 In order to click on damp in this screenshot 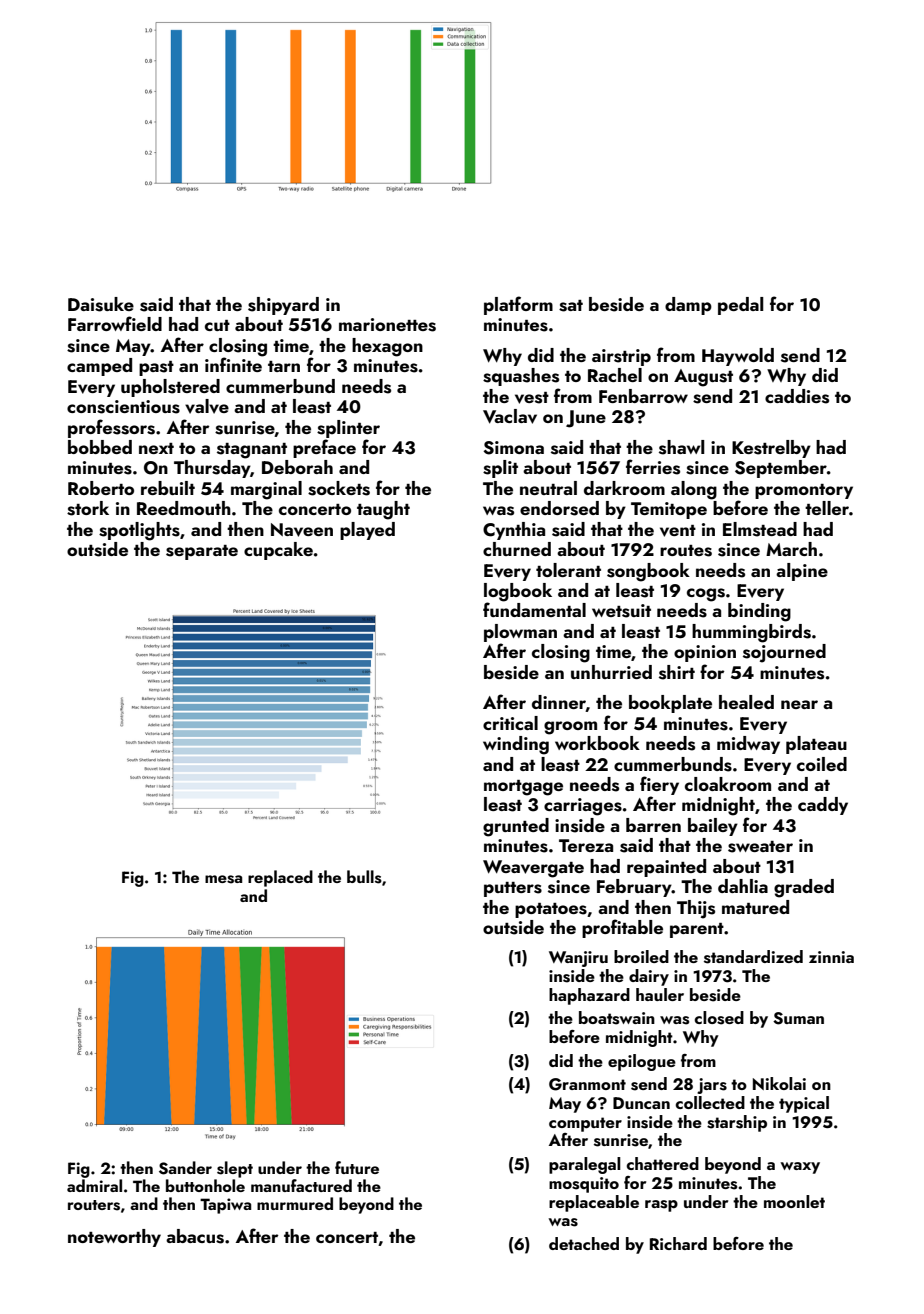, I will do `click(688, 306)`.
